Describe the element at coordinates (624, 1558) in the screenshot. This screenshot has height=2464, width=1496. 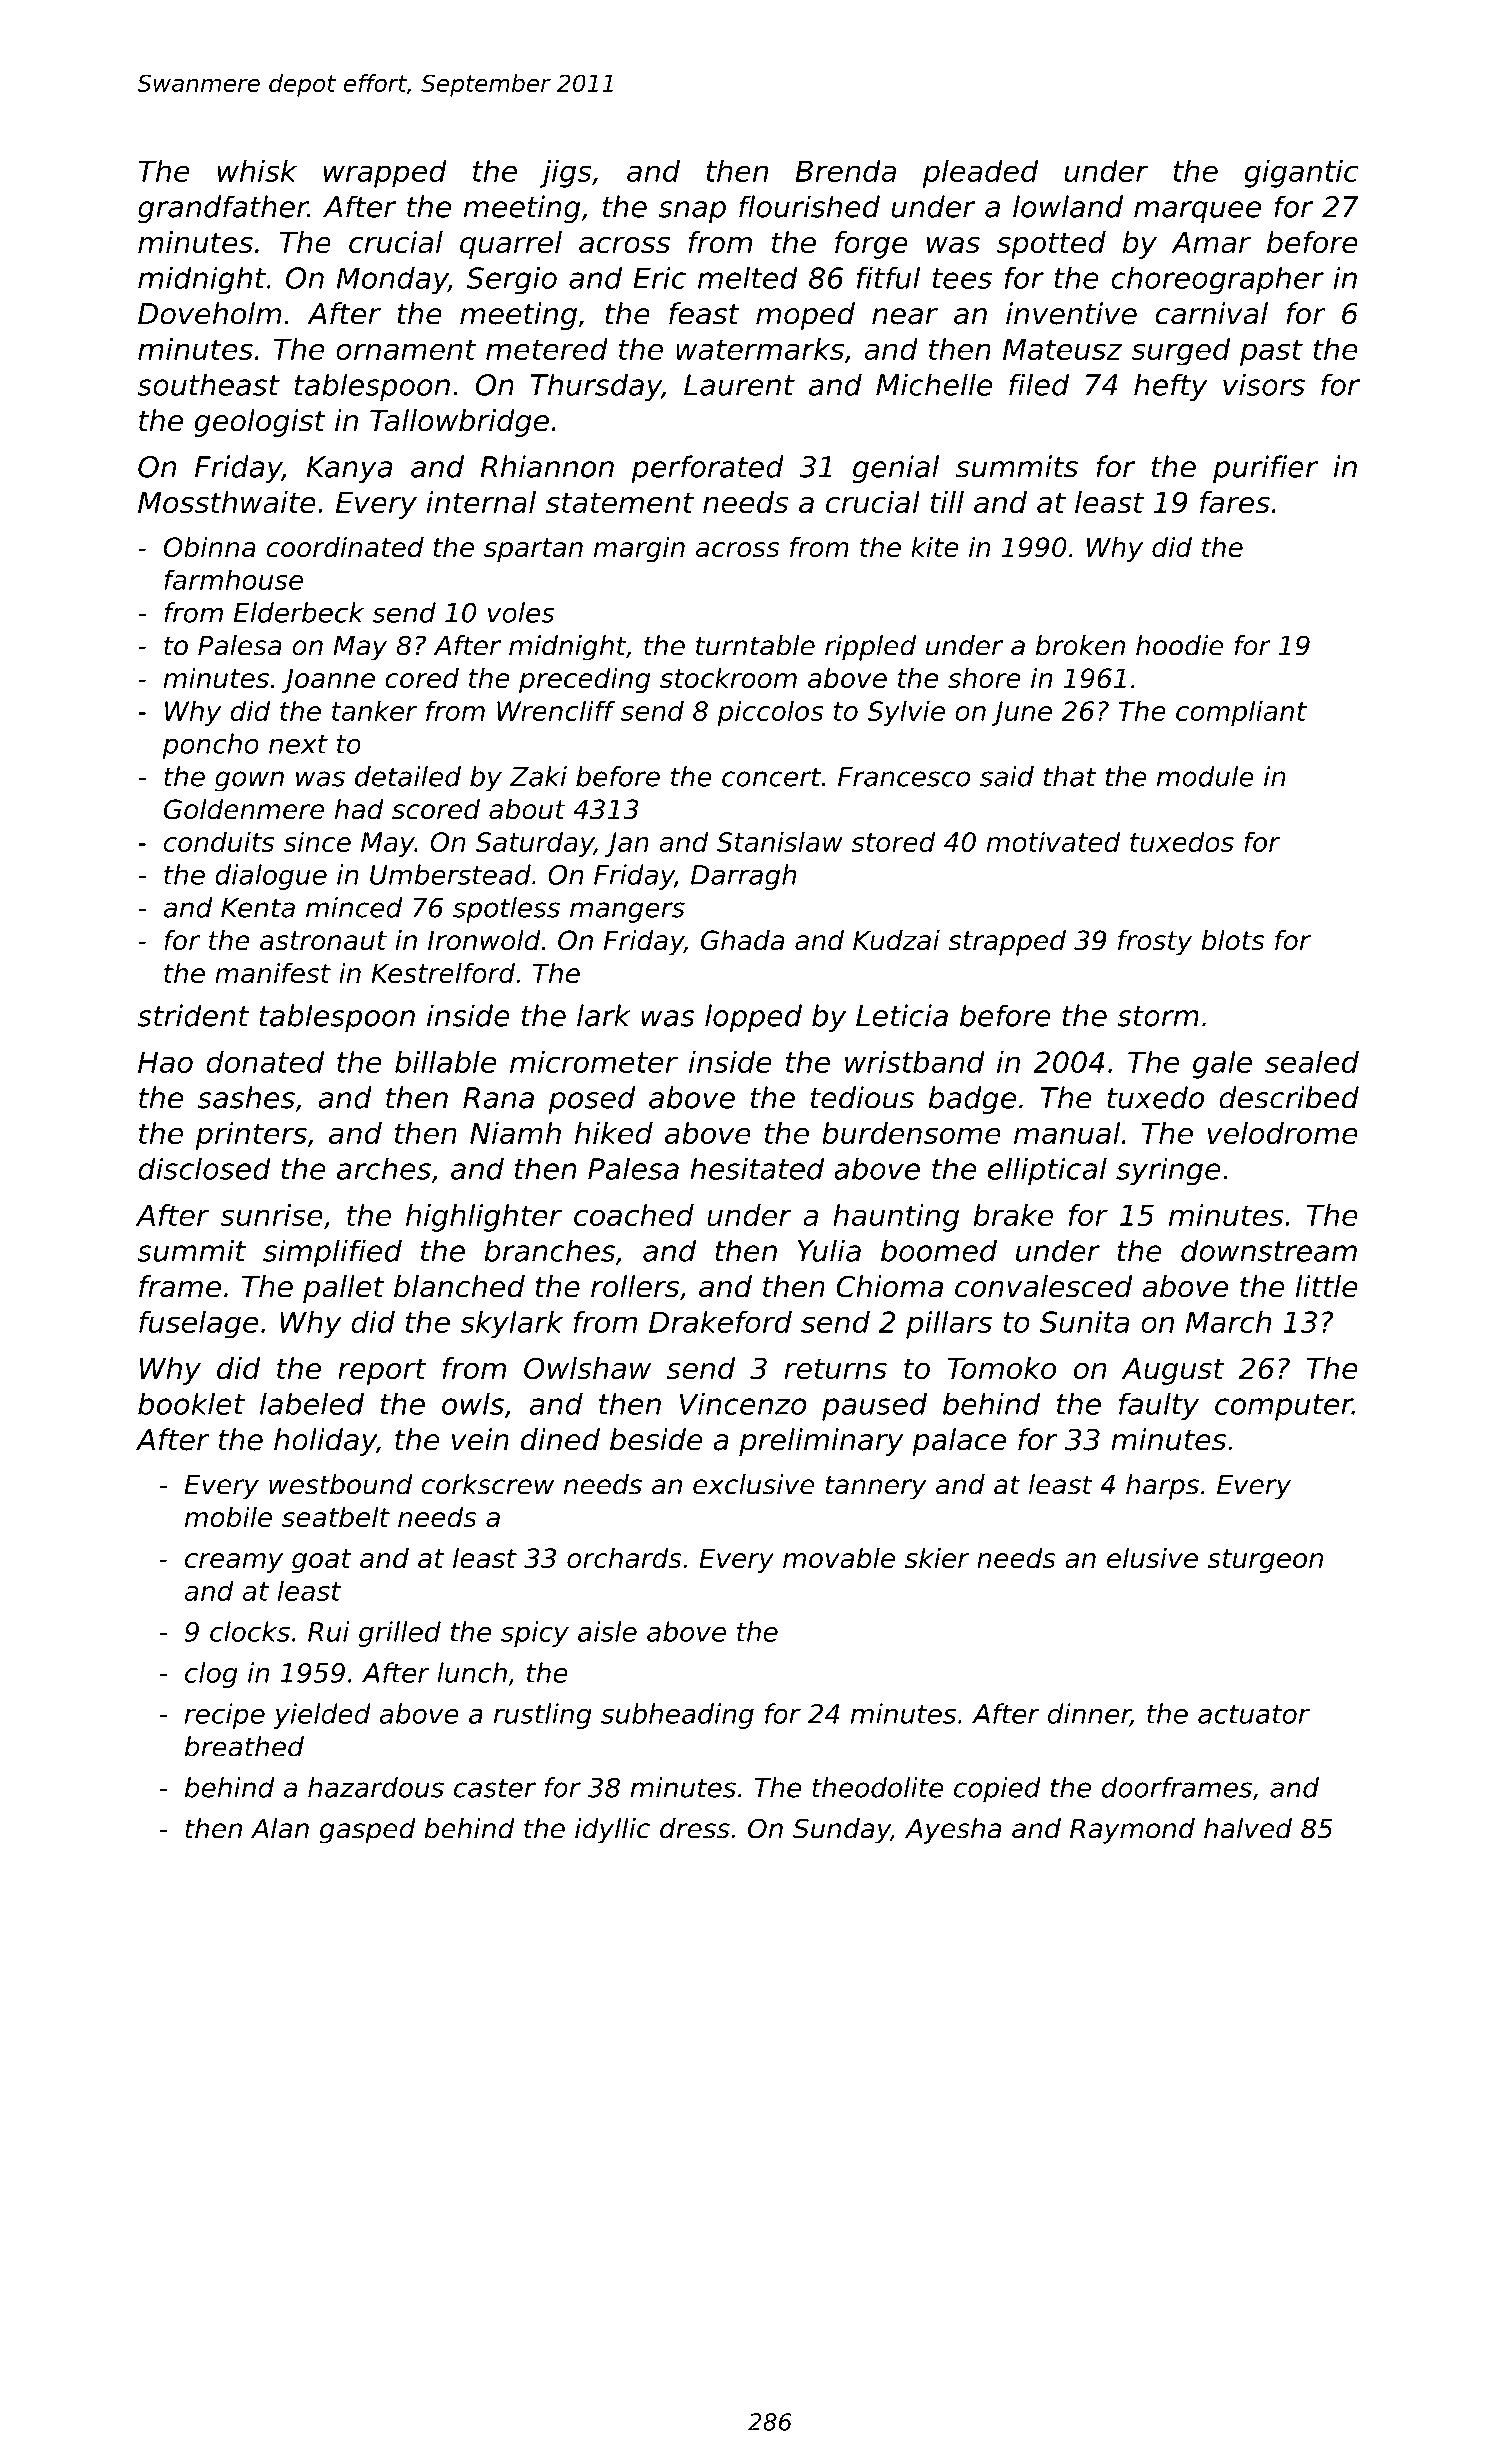
I see `orchards` at that location.
